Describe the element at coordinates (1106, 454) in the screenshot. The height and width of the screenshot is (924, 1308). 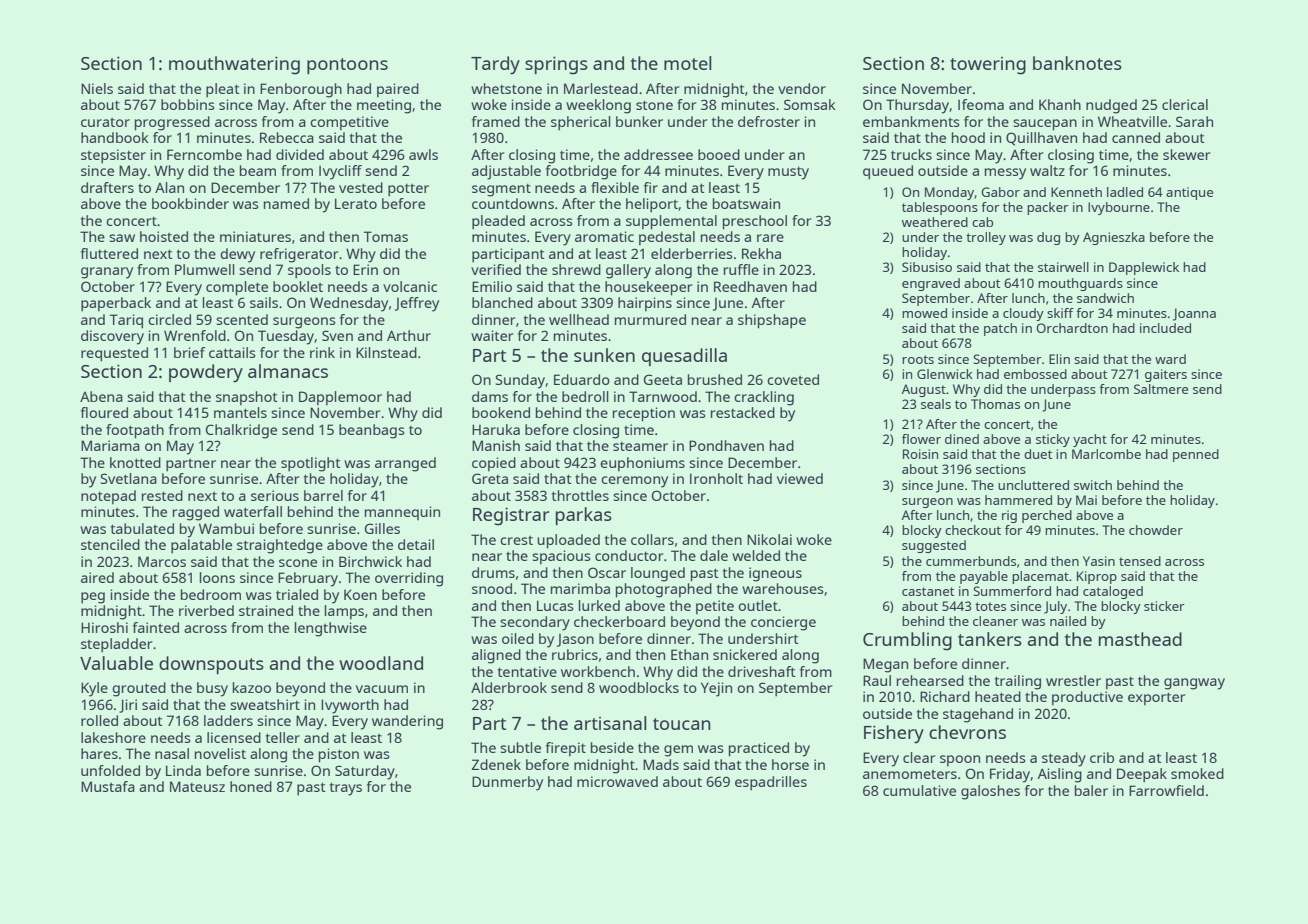
I see `Marlcombe` at that location.
